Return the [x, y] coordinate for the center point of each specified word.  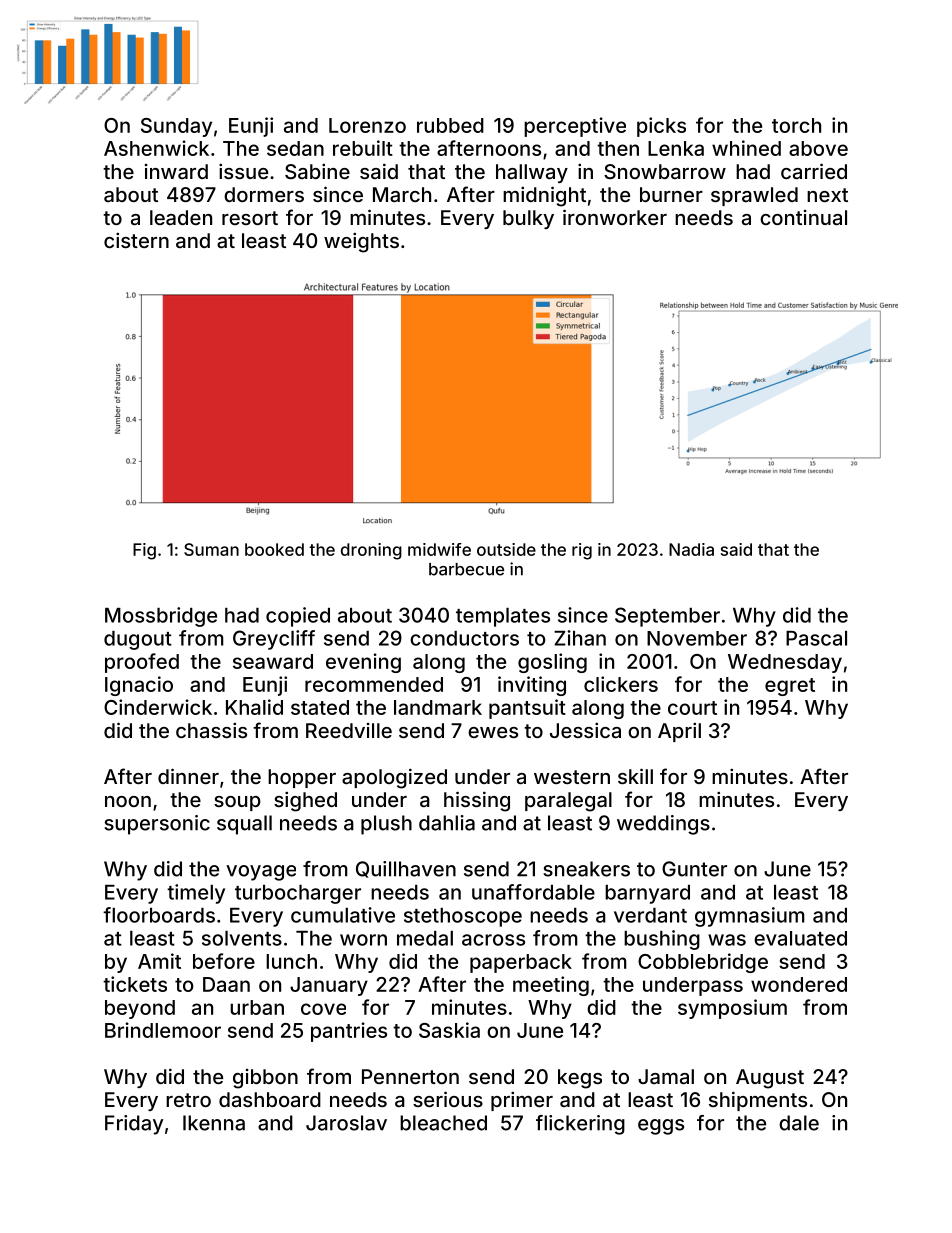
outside [506, 549]
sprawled [754, 196]
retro [188, 1100]
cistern [136, 240]
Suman [211, 549]
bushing [662, 940]
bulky [528, 219]
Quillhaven [406, 869]
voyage [261, 873]
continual [803, 217]
